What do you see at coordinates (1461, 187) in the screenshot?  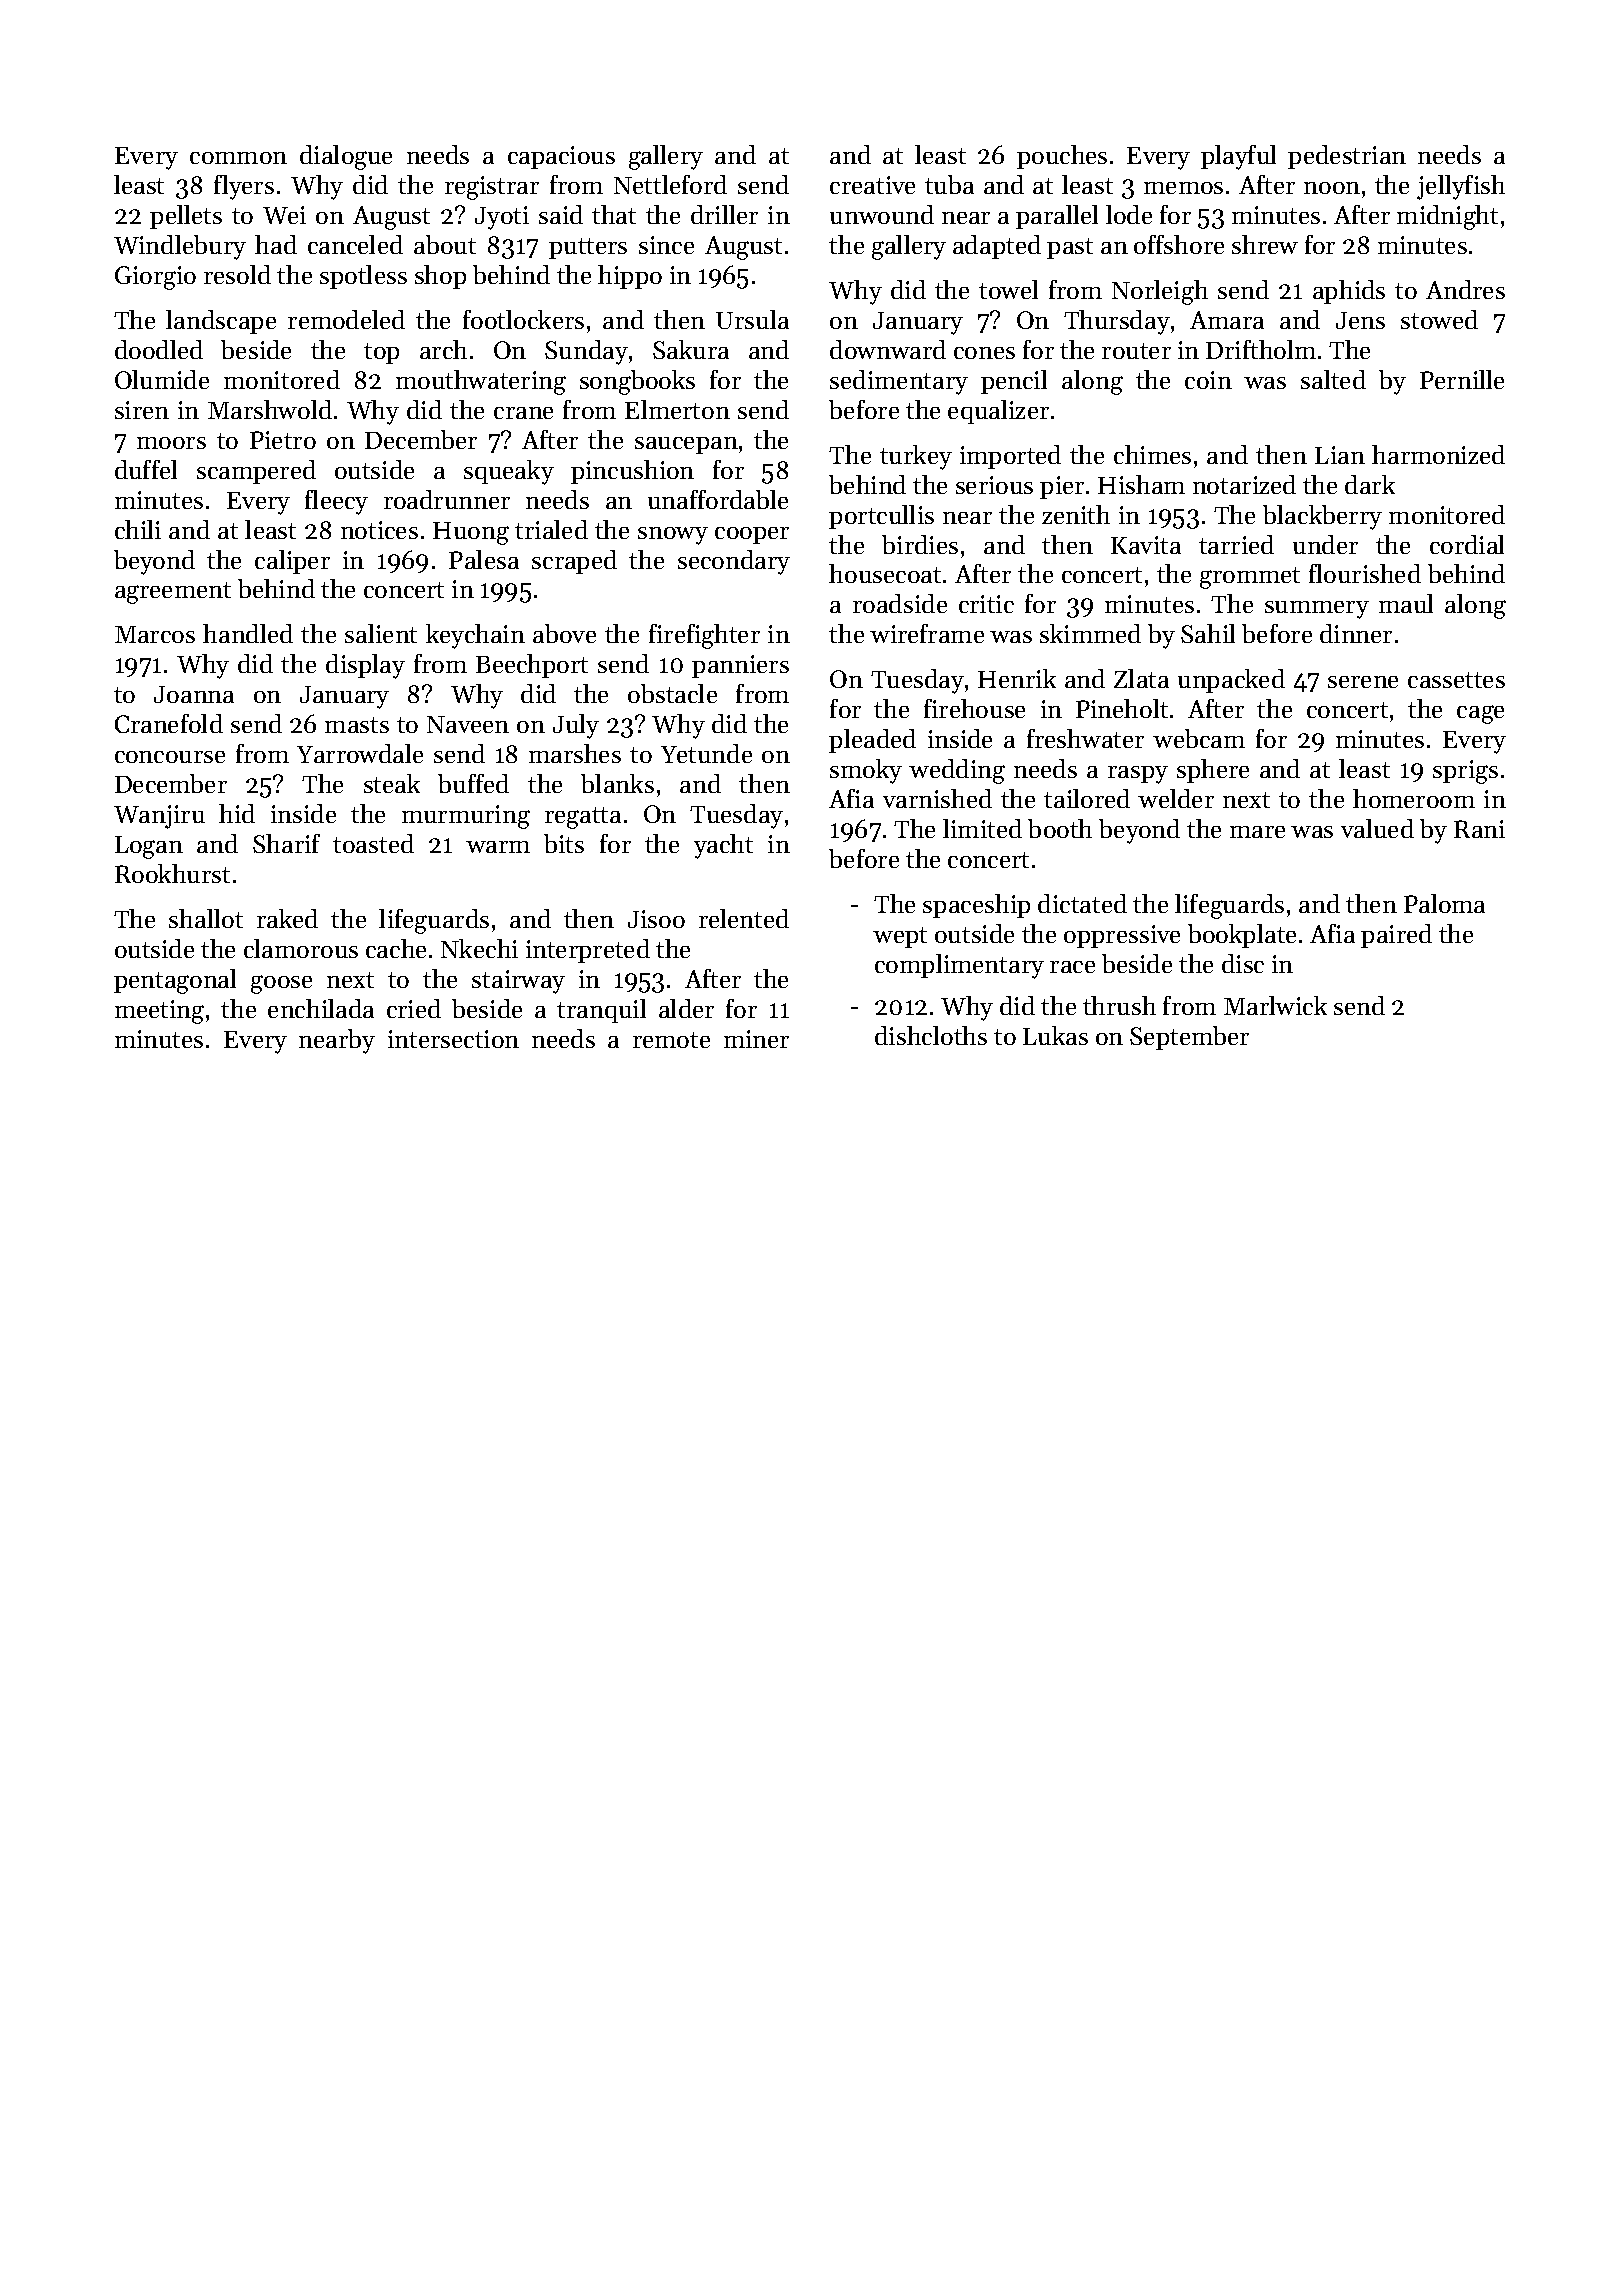 I see `jellyfish` at bounding box center [1461, 187].
